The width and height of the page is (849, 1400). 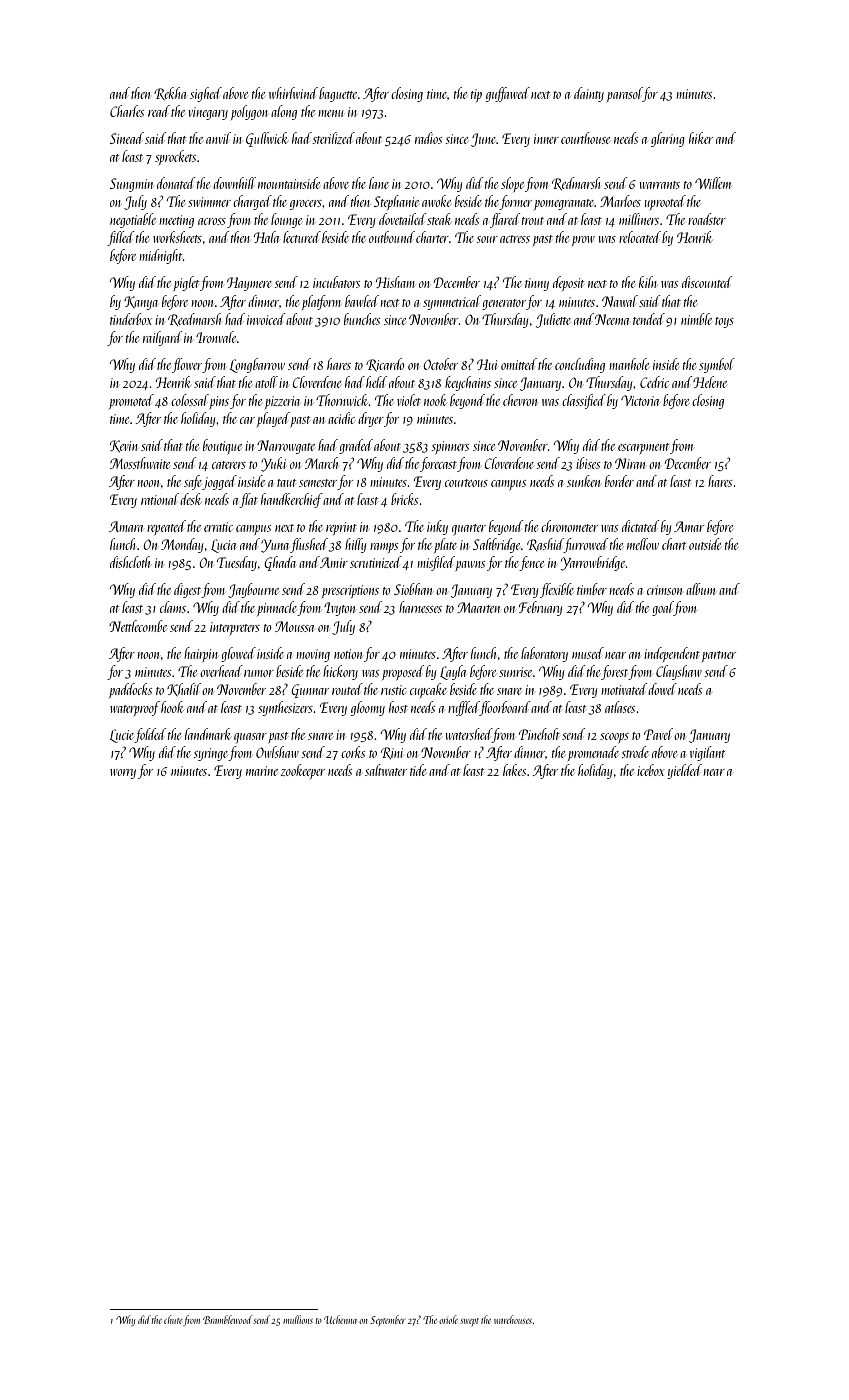 I want to click on lakes, so click(x=514, y=770).
